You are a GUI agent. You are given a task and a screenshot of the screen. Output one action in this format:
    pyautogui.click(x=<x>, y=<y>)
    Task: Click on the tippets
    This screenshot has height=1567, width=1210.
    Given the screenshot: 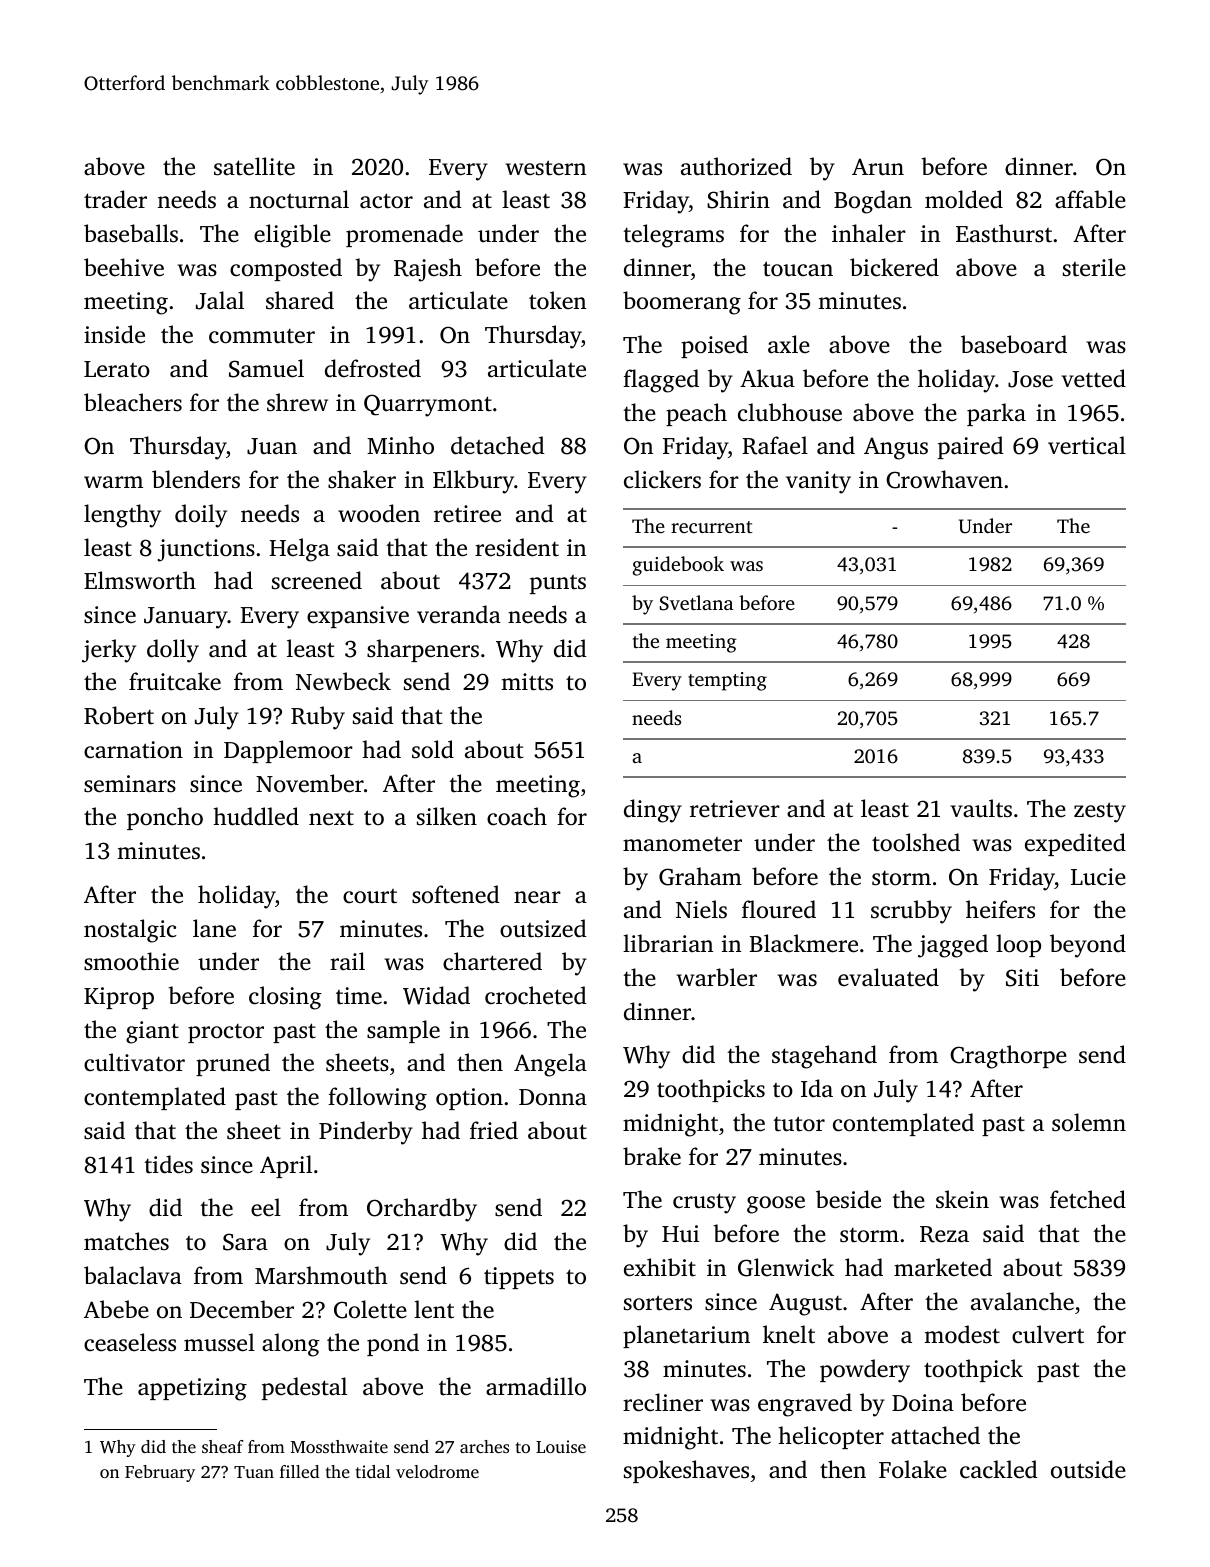 What is the action you would take?
    pyautogui.click(x=519, y=1278)
